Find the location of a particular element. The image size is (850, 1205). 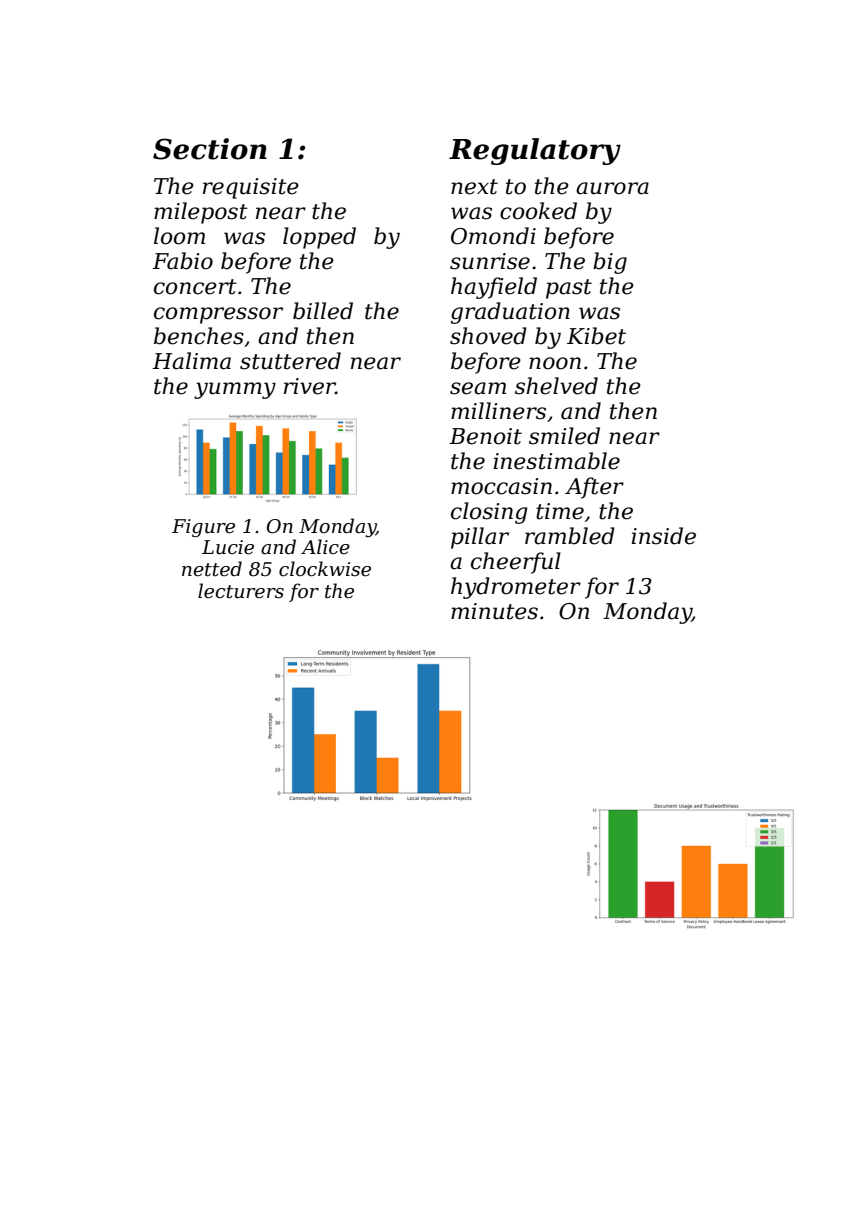

loom is located at coordinates (179, 236).
